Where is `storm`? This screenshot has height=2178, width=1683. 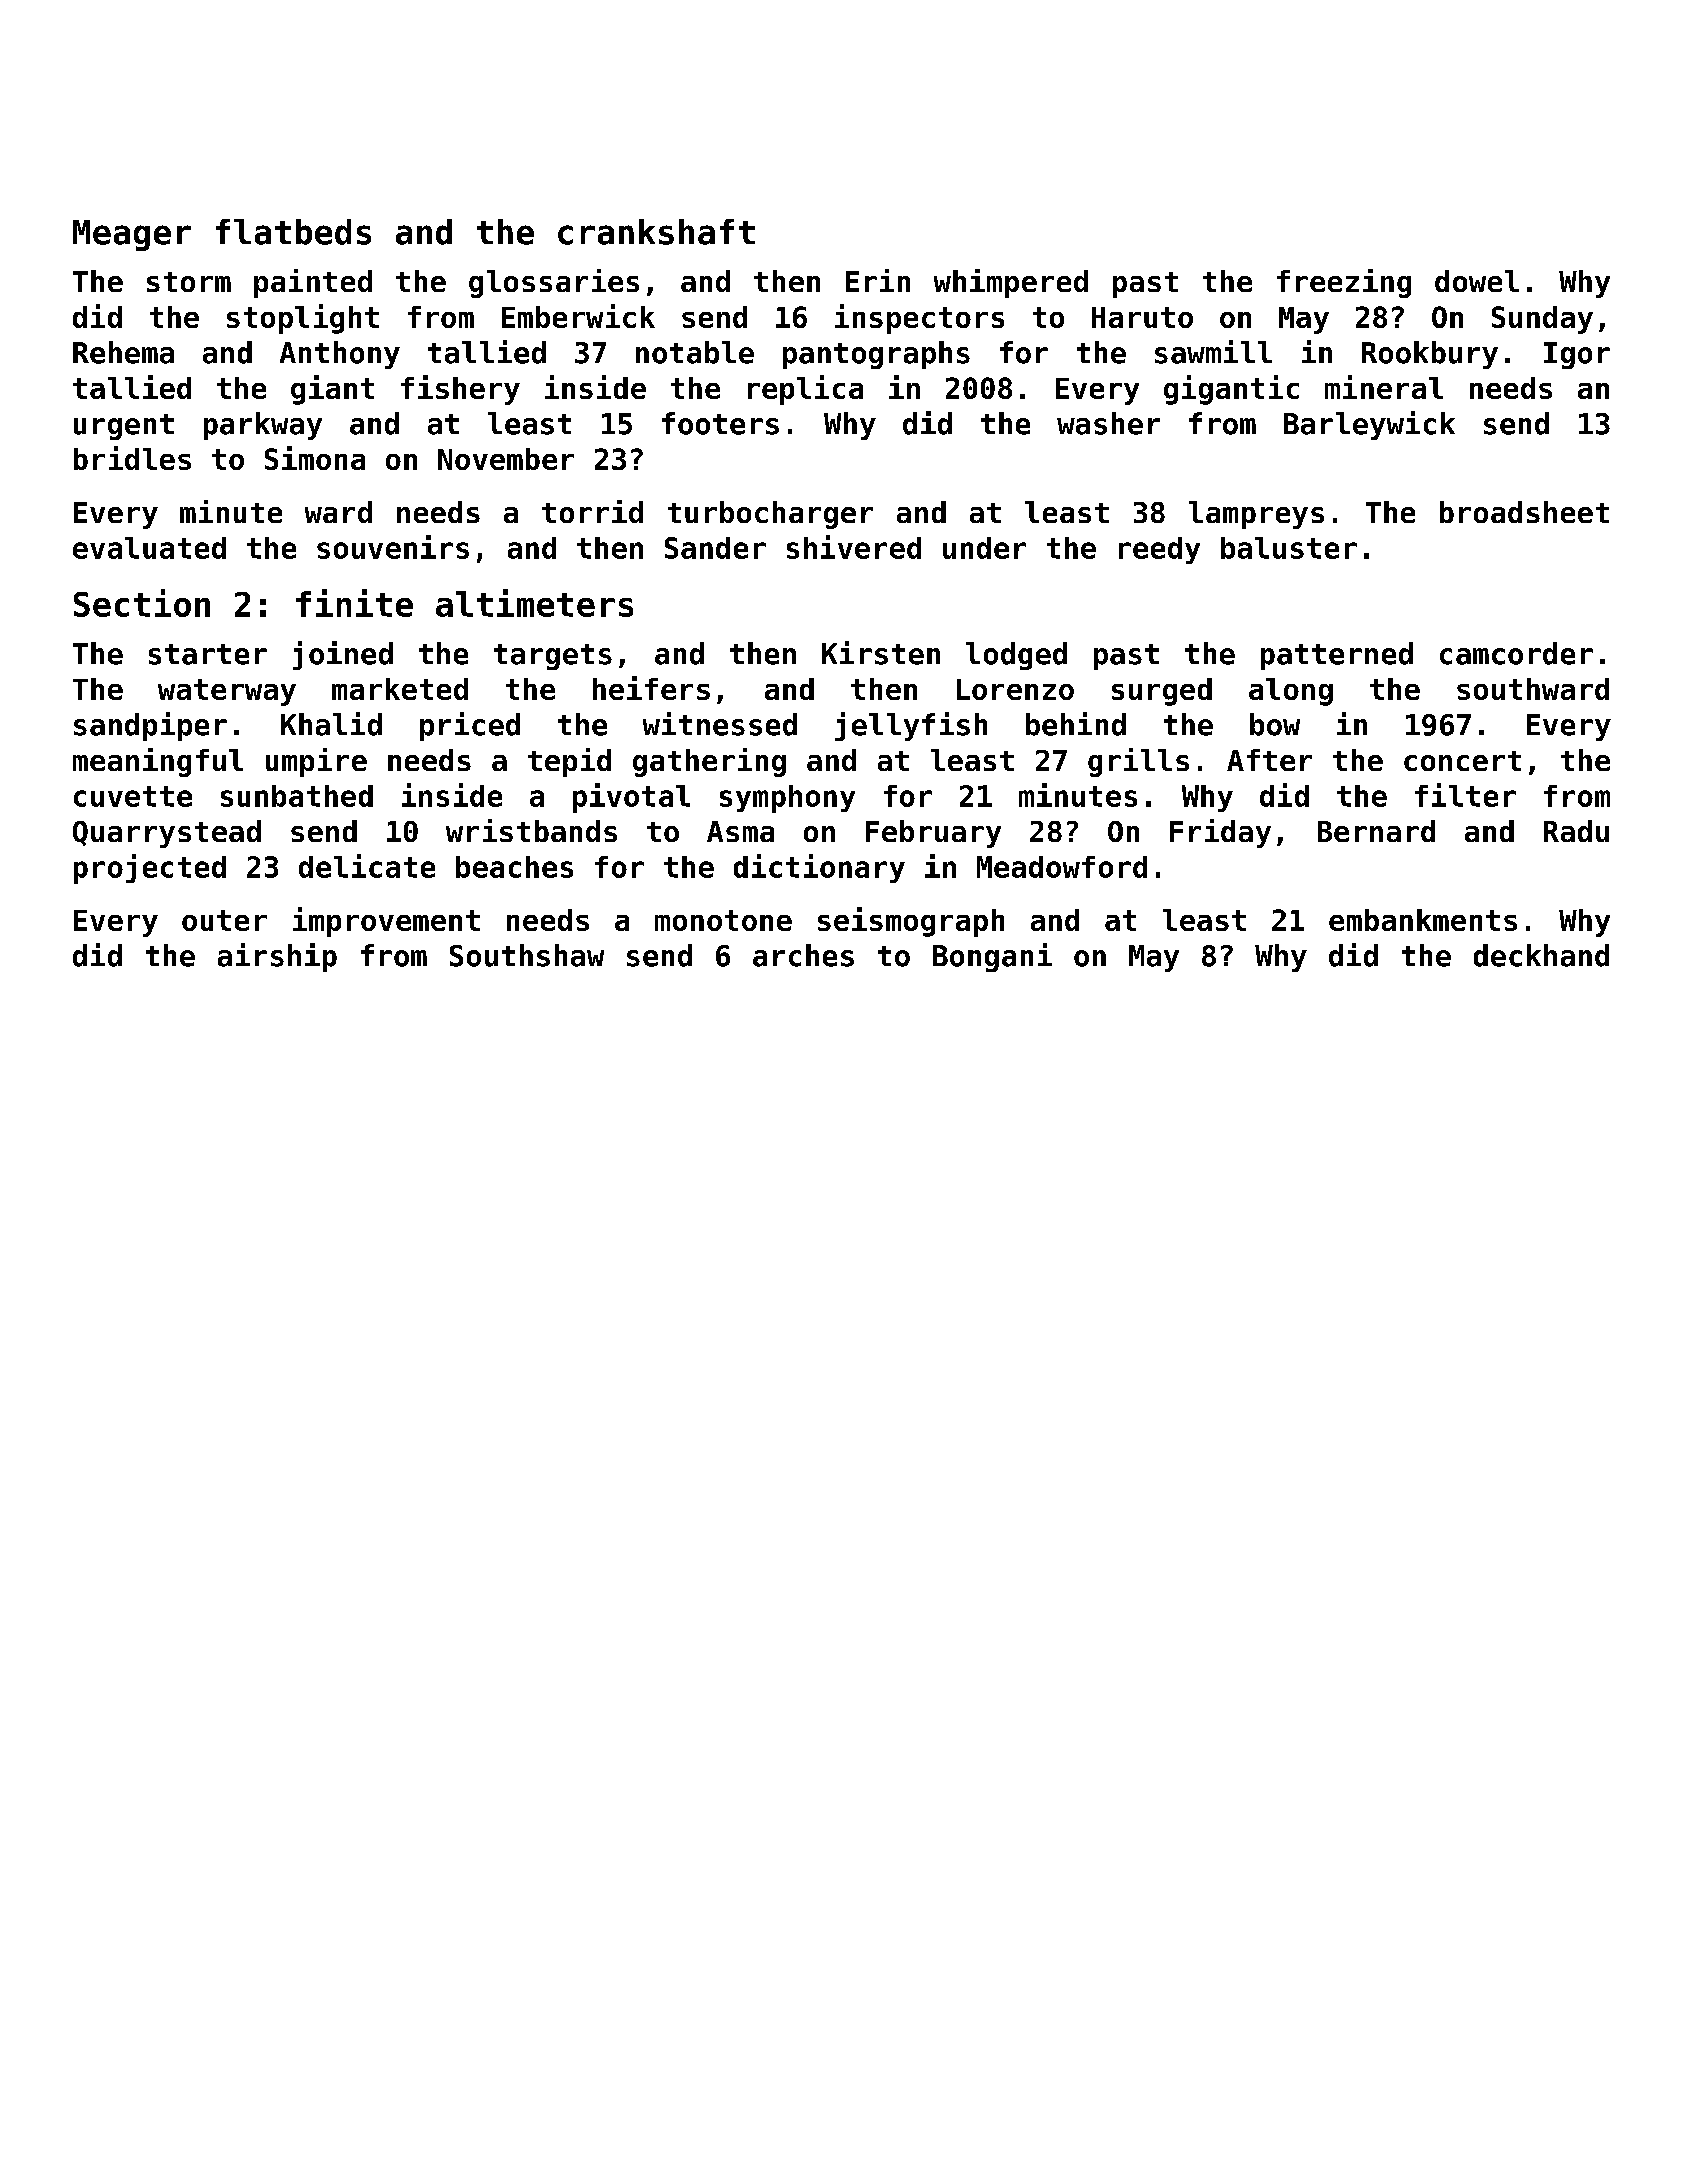
storm is located at coordinates (189, 282).
